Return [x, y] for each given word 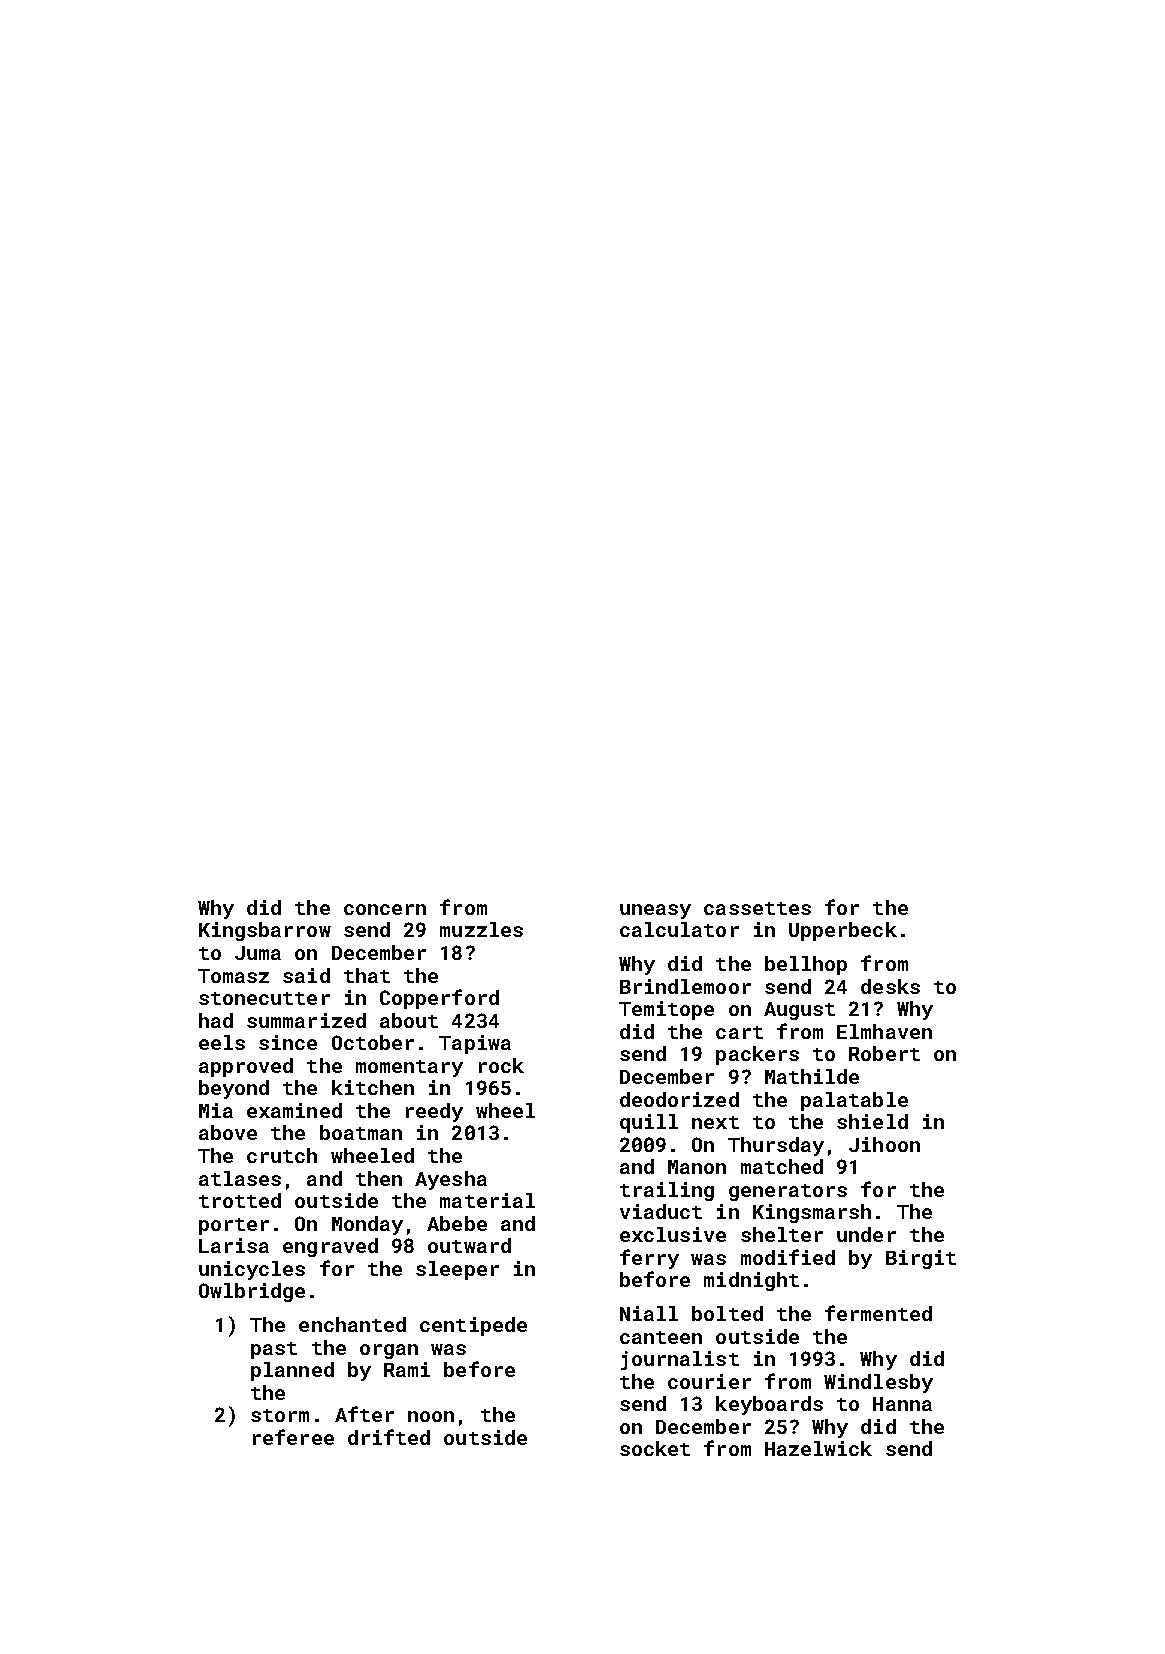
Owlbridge [252, 1292]
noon [431, 1416]
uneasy [655, 911]
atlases [240, 1178]
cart [739, 1032]
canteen [661, 1337]
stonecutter [264, 998]
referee [293, 1437]
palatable [854, 1101]
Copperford [439, 999]
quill [649, 1123]
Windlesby [878, 1383]
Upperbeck [843, 931]
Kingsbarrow [265, 931]
